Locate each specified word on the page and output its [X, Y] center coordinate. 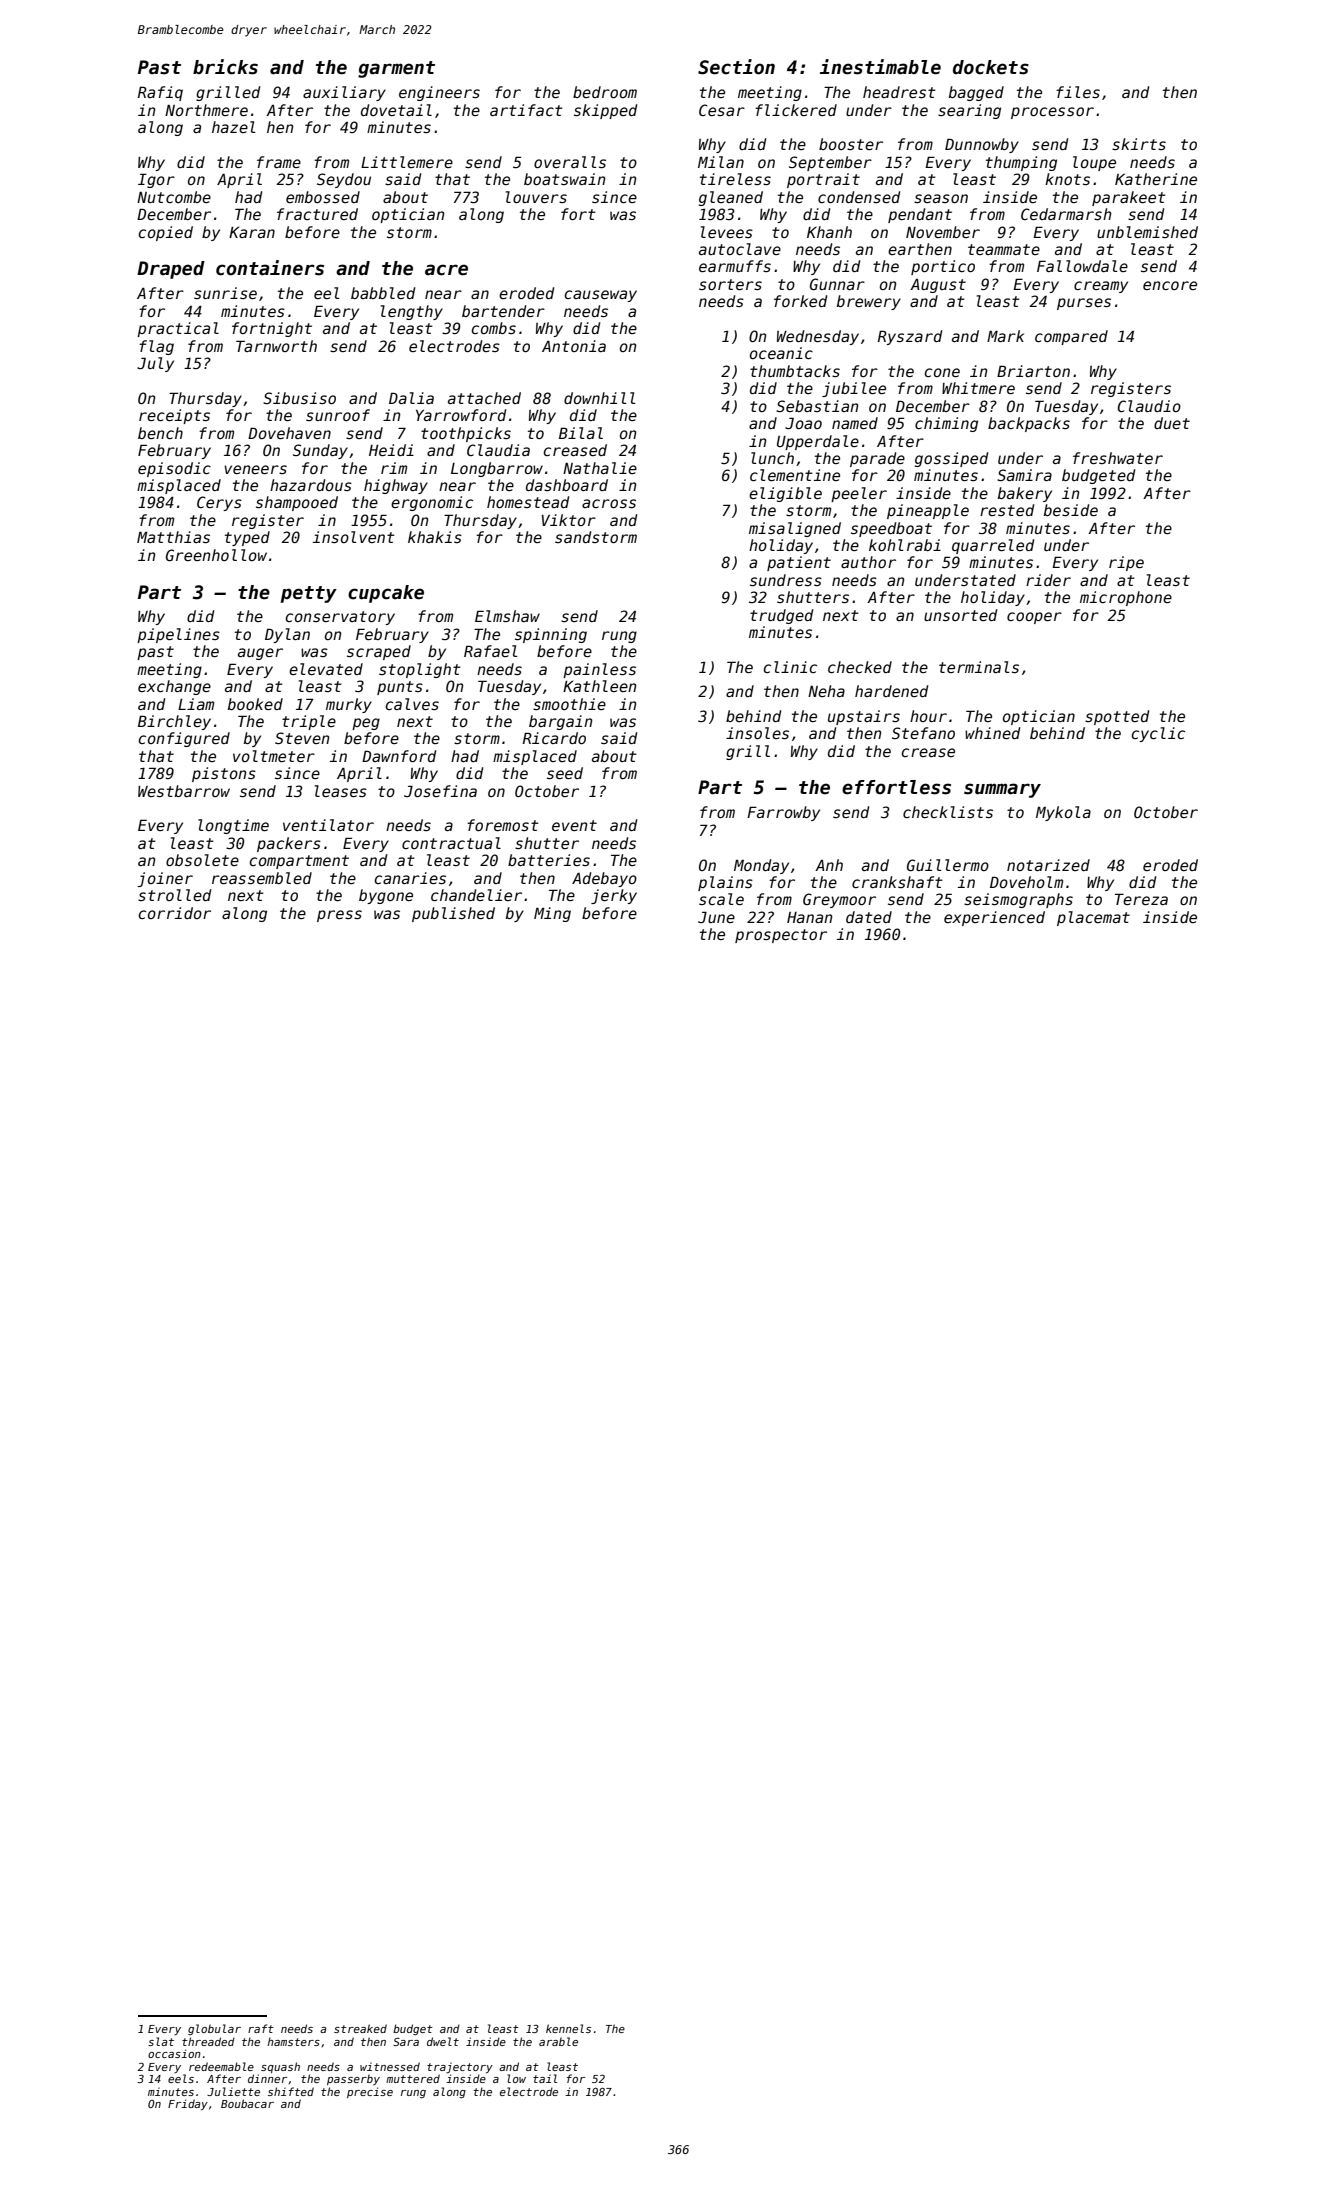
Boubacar [247, 2103]
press [339, 916]
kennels [568, 2028]
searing [969, 111]
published [453, 914]
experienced [994, 918]
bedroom [605, 92]
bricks [225, 67]
